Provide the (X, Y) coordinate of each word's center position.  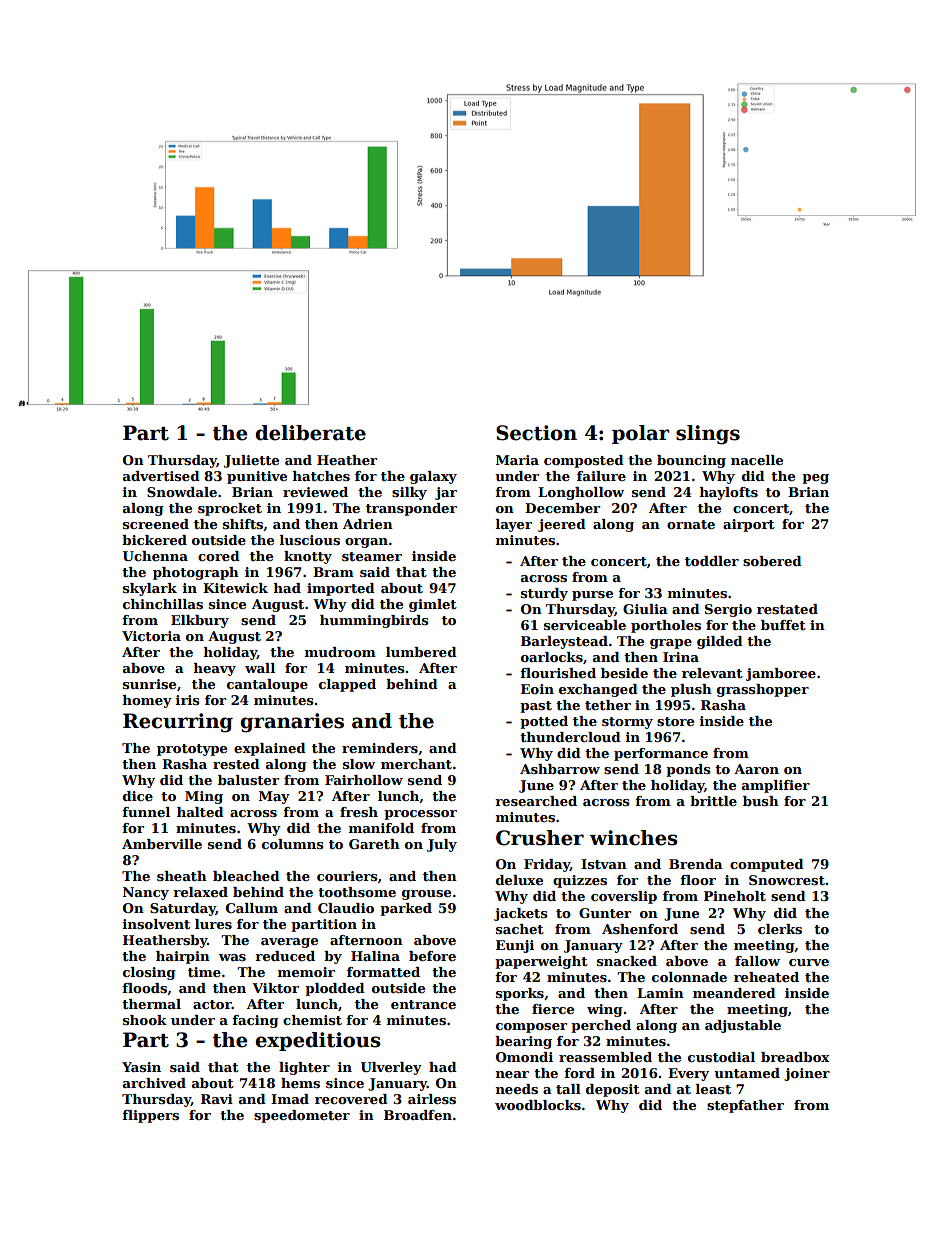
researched (536, 801)
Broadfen (418, 1115)
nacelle (757, 460)
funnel (146, 812)
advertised (161, 476)
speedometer (302, 1116)
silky (409, 493)
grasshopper (763, 690)
